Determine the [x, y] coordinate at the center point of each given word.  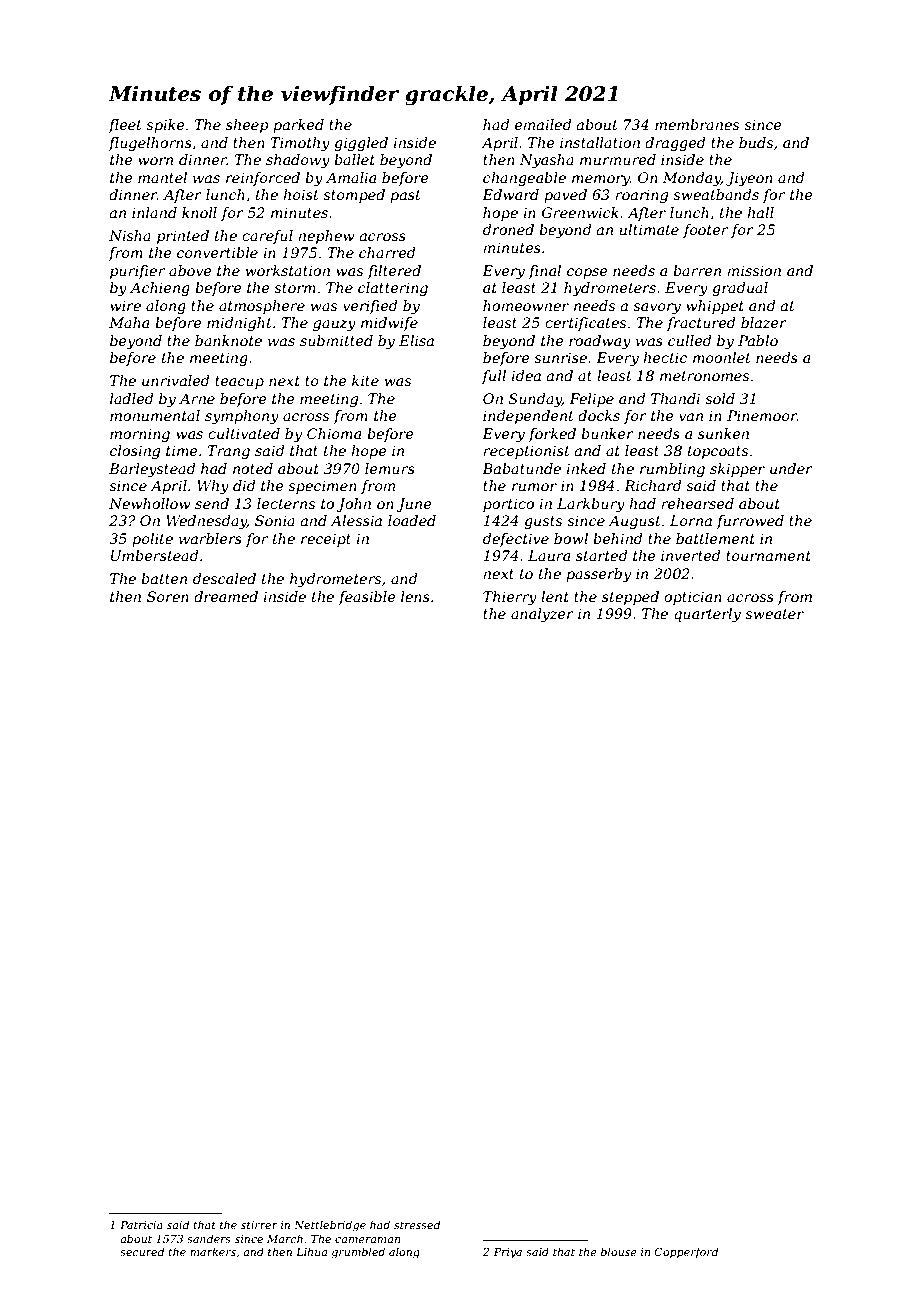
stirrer [259, 1225]
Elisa [416, 340]
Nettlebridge [330, 1226]
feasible [367, 598]
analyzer [542, 615]
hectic [665, 357]
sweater [774, 614]
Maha [129, 322]
